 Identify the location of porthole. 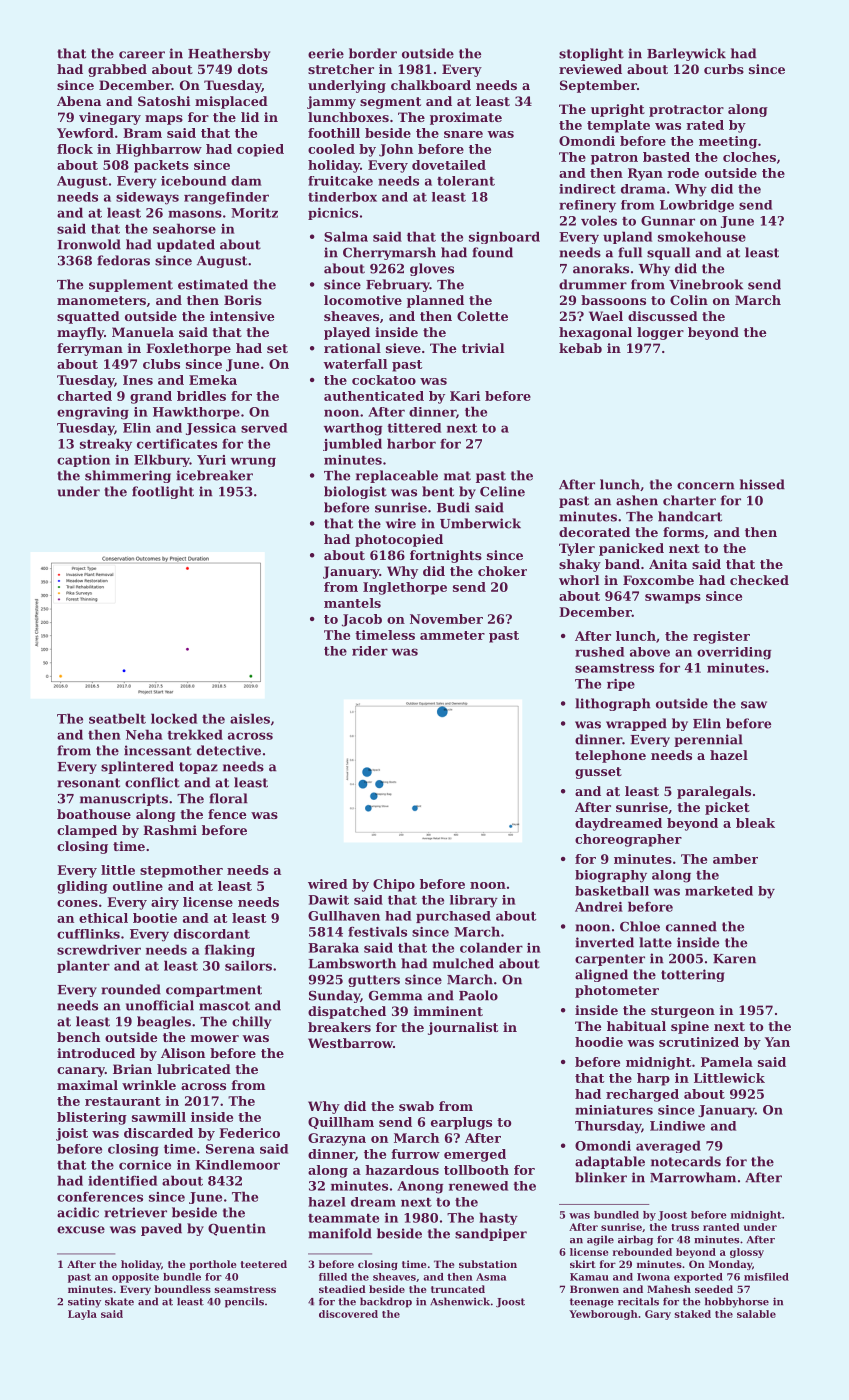
(212, 1265).
